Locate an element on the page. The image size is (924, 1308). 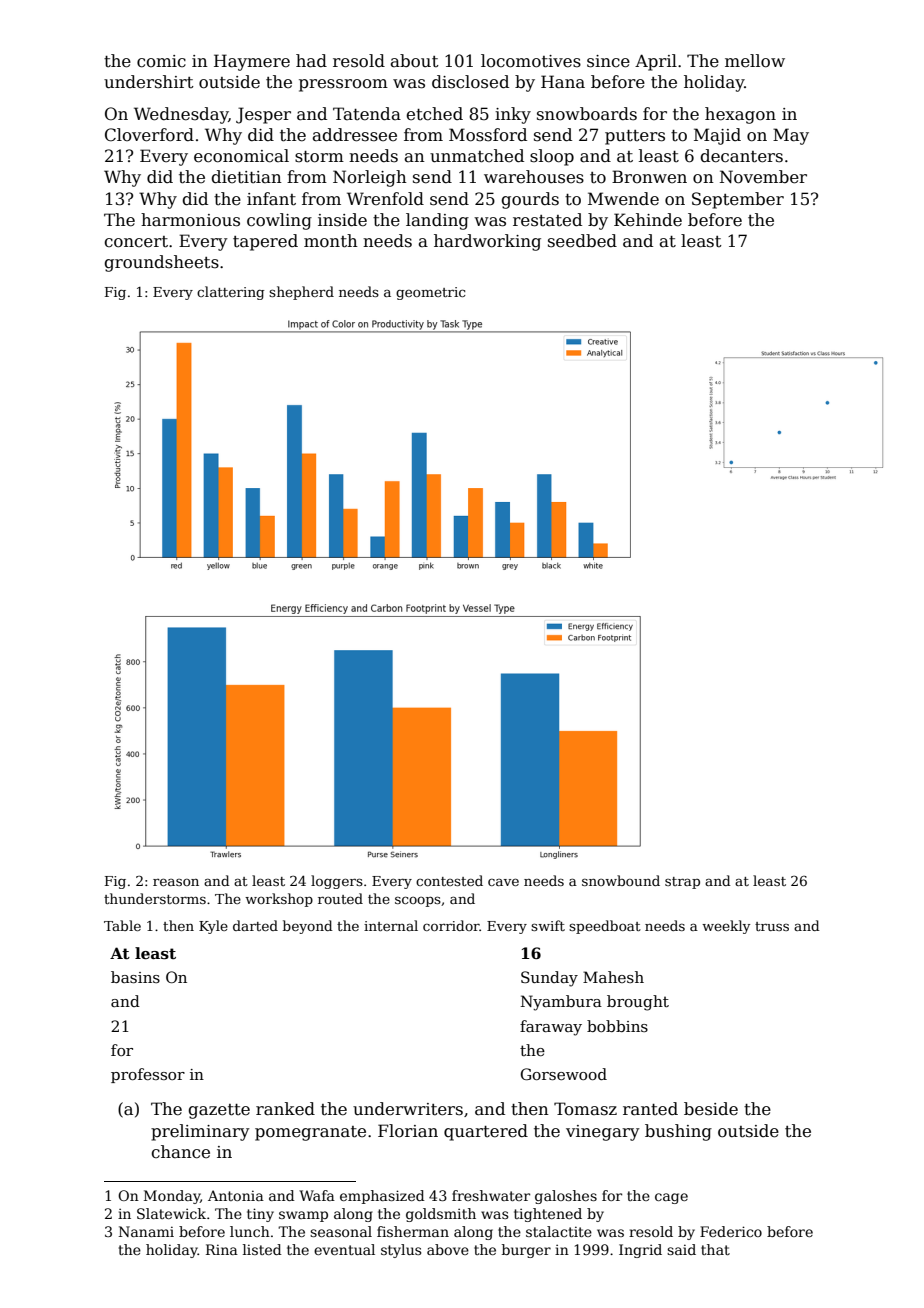
Wafa is located at coordinates (317, 1195).
